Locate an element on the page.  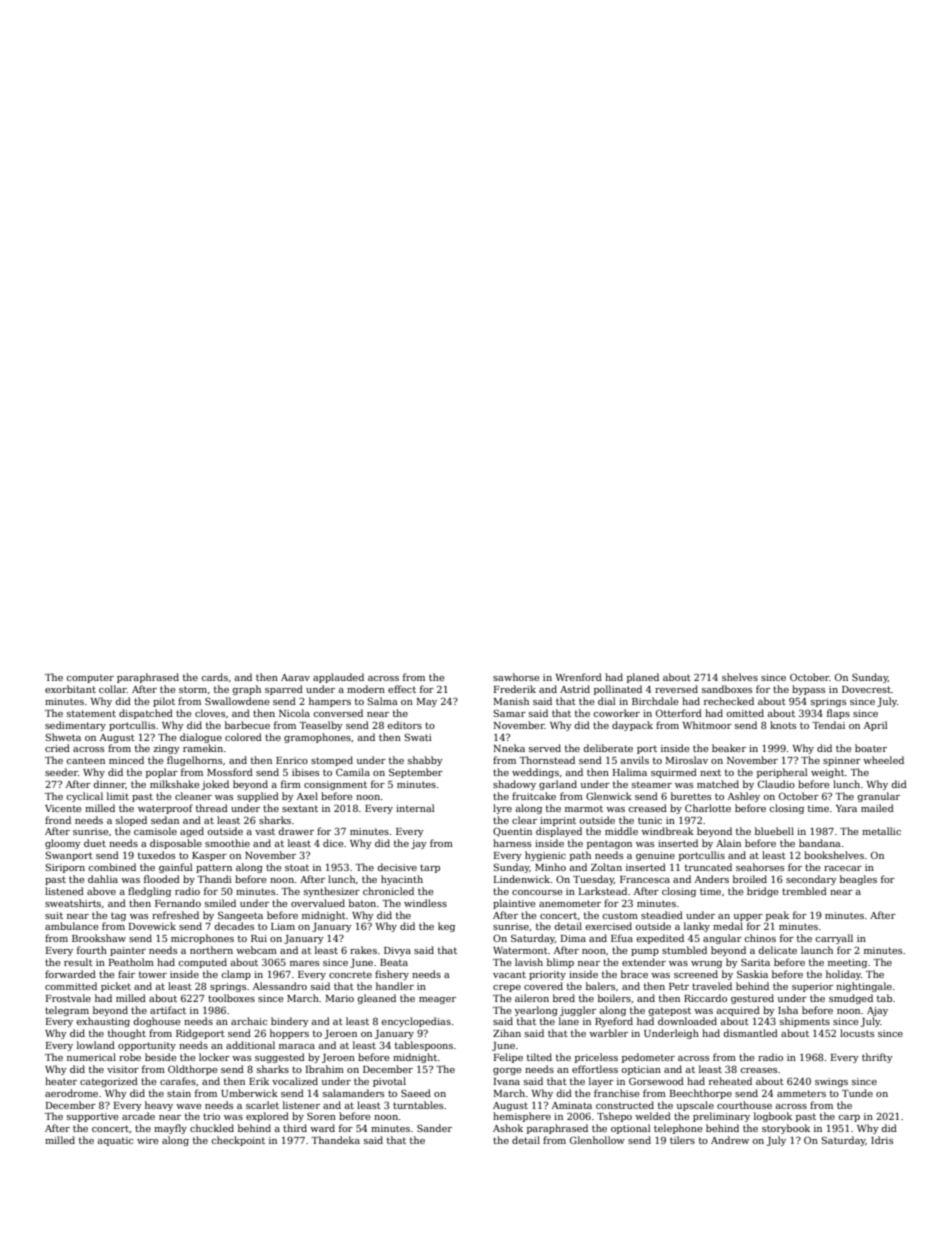
above is located at coordinates (101, 891).
